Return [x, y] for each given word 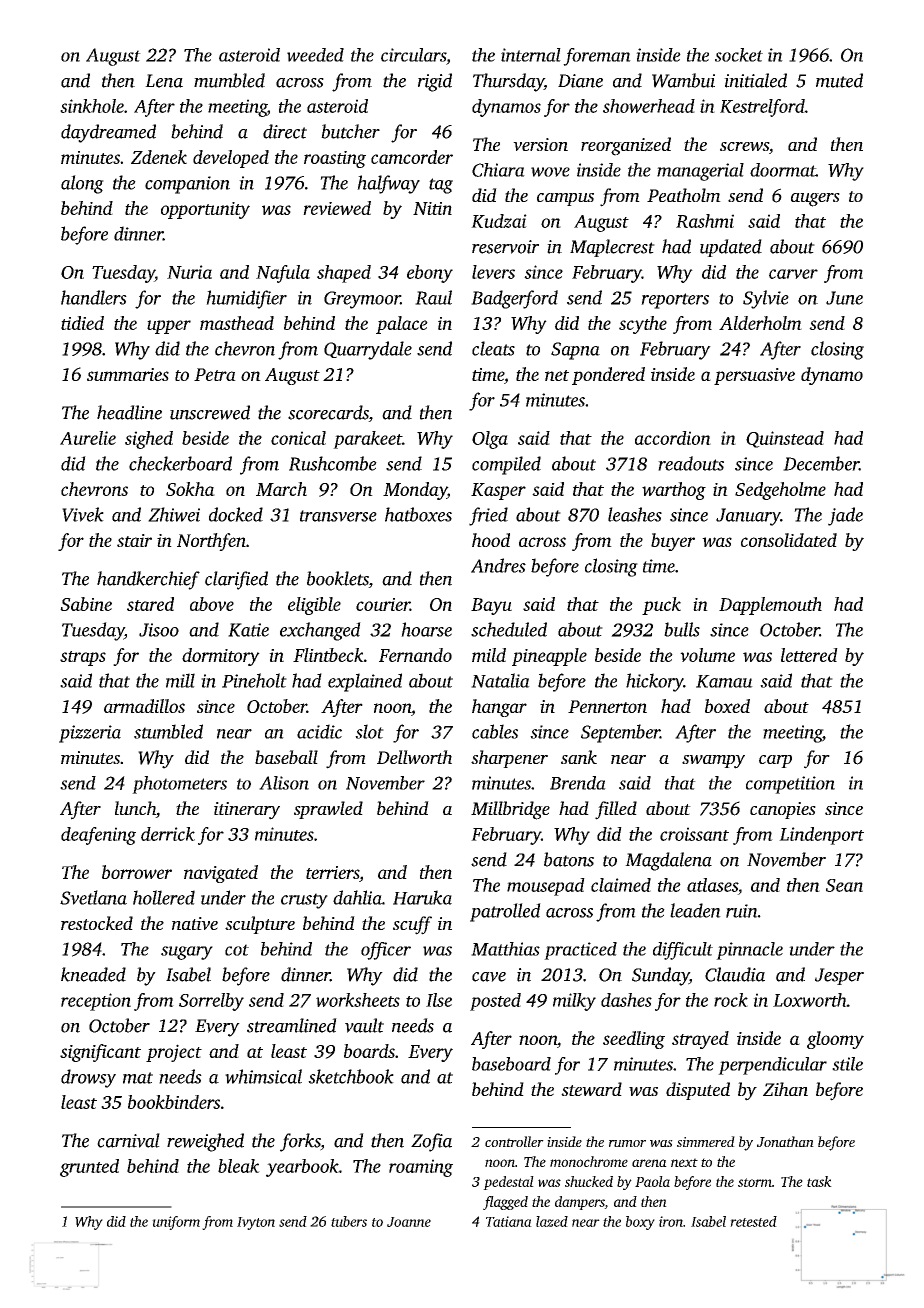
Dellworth [414, 757]
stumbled [168, 731]
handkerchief [148, 580]
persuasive [754, 376]
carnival [128, 1140]
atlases [712, 885]
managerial [700, 172]
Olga [490, 440]
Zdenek [159, 157]
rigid [435, 82]
